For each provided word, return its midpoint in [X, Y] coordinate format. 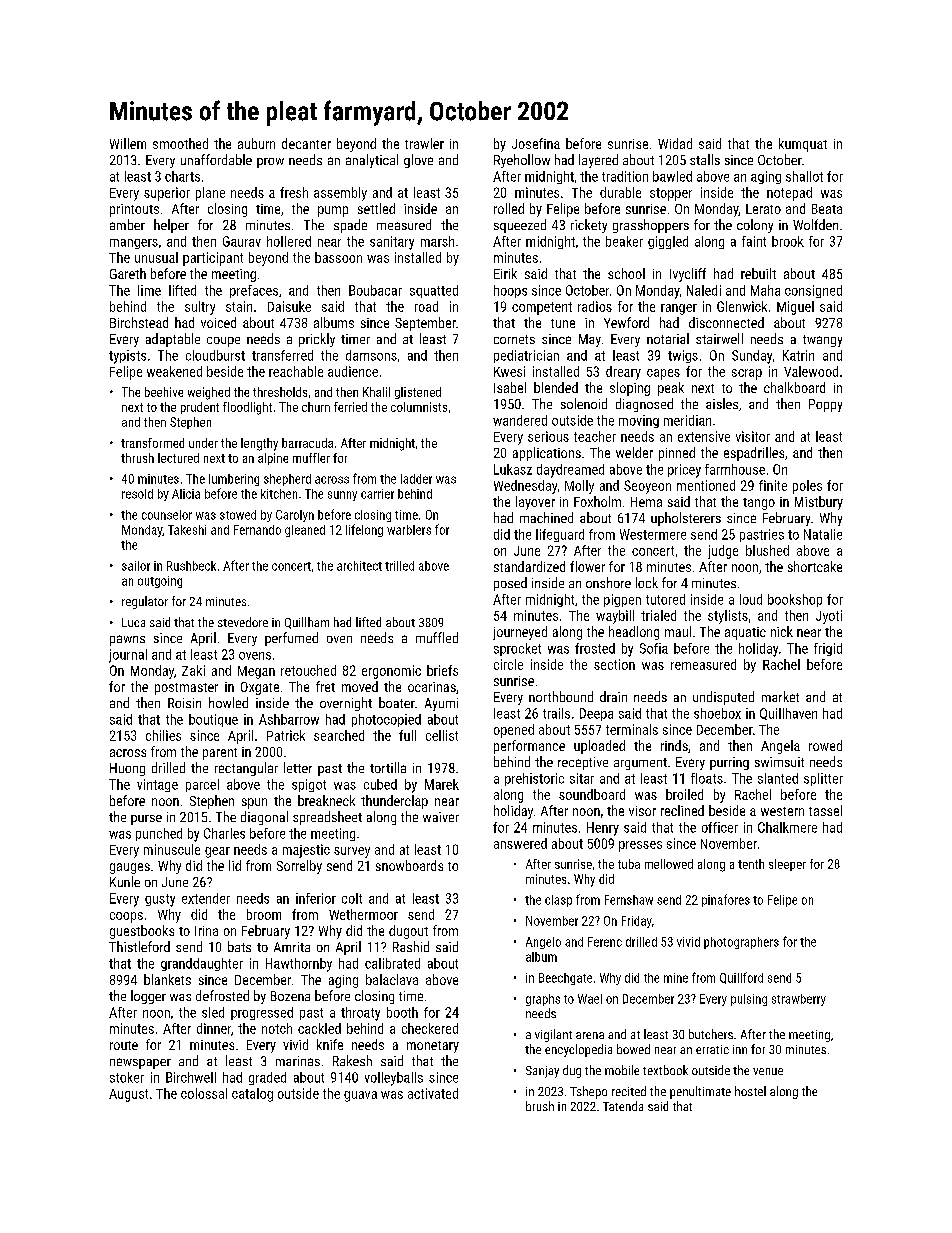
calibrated [392, 963]
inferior [316, 898]
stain [239, 306]
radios [595, 306]
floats [707, 778]
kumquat [803, 145]
